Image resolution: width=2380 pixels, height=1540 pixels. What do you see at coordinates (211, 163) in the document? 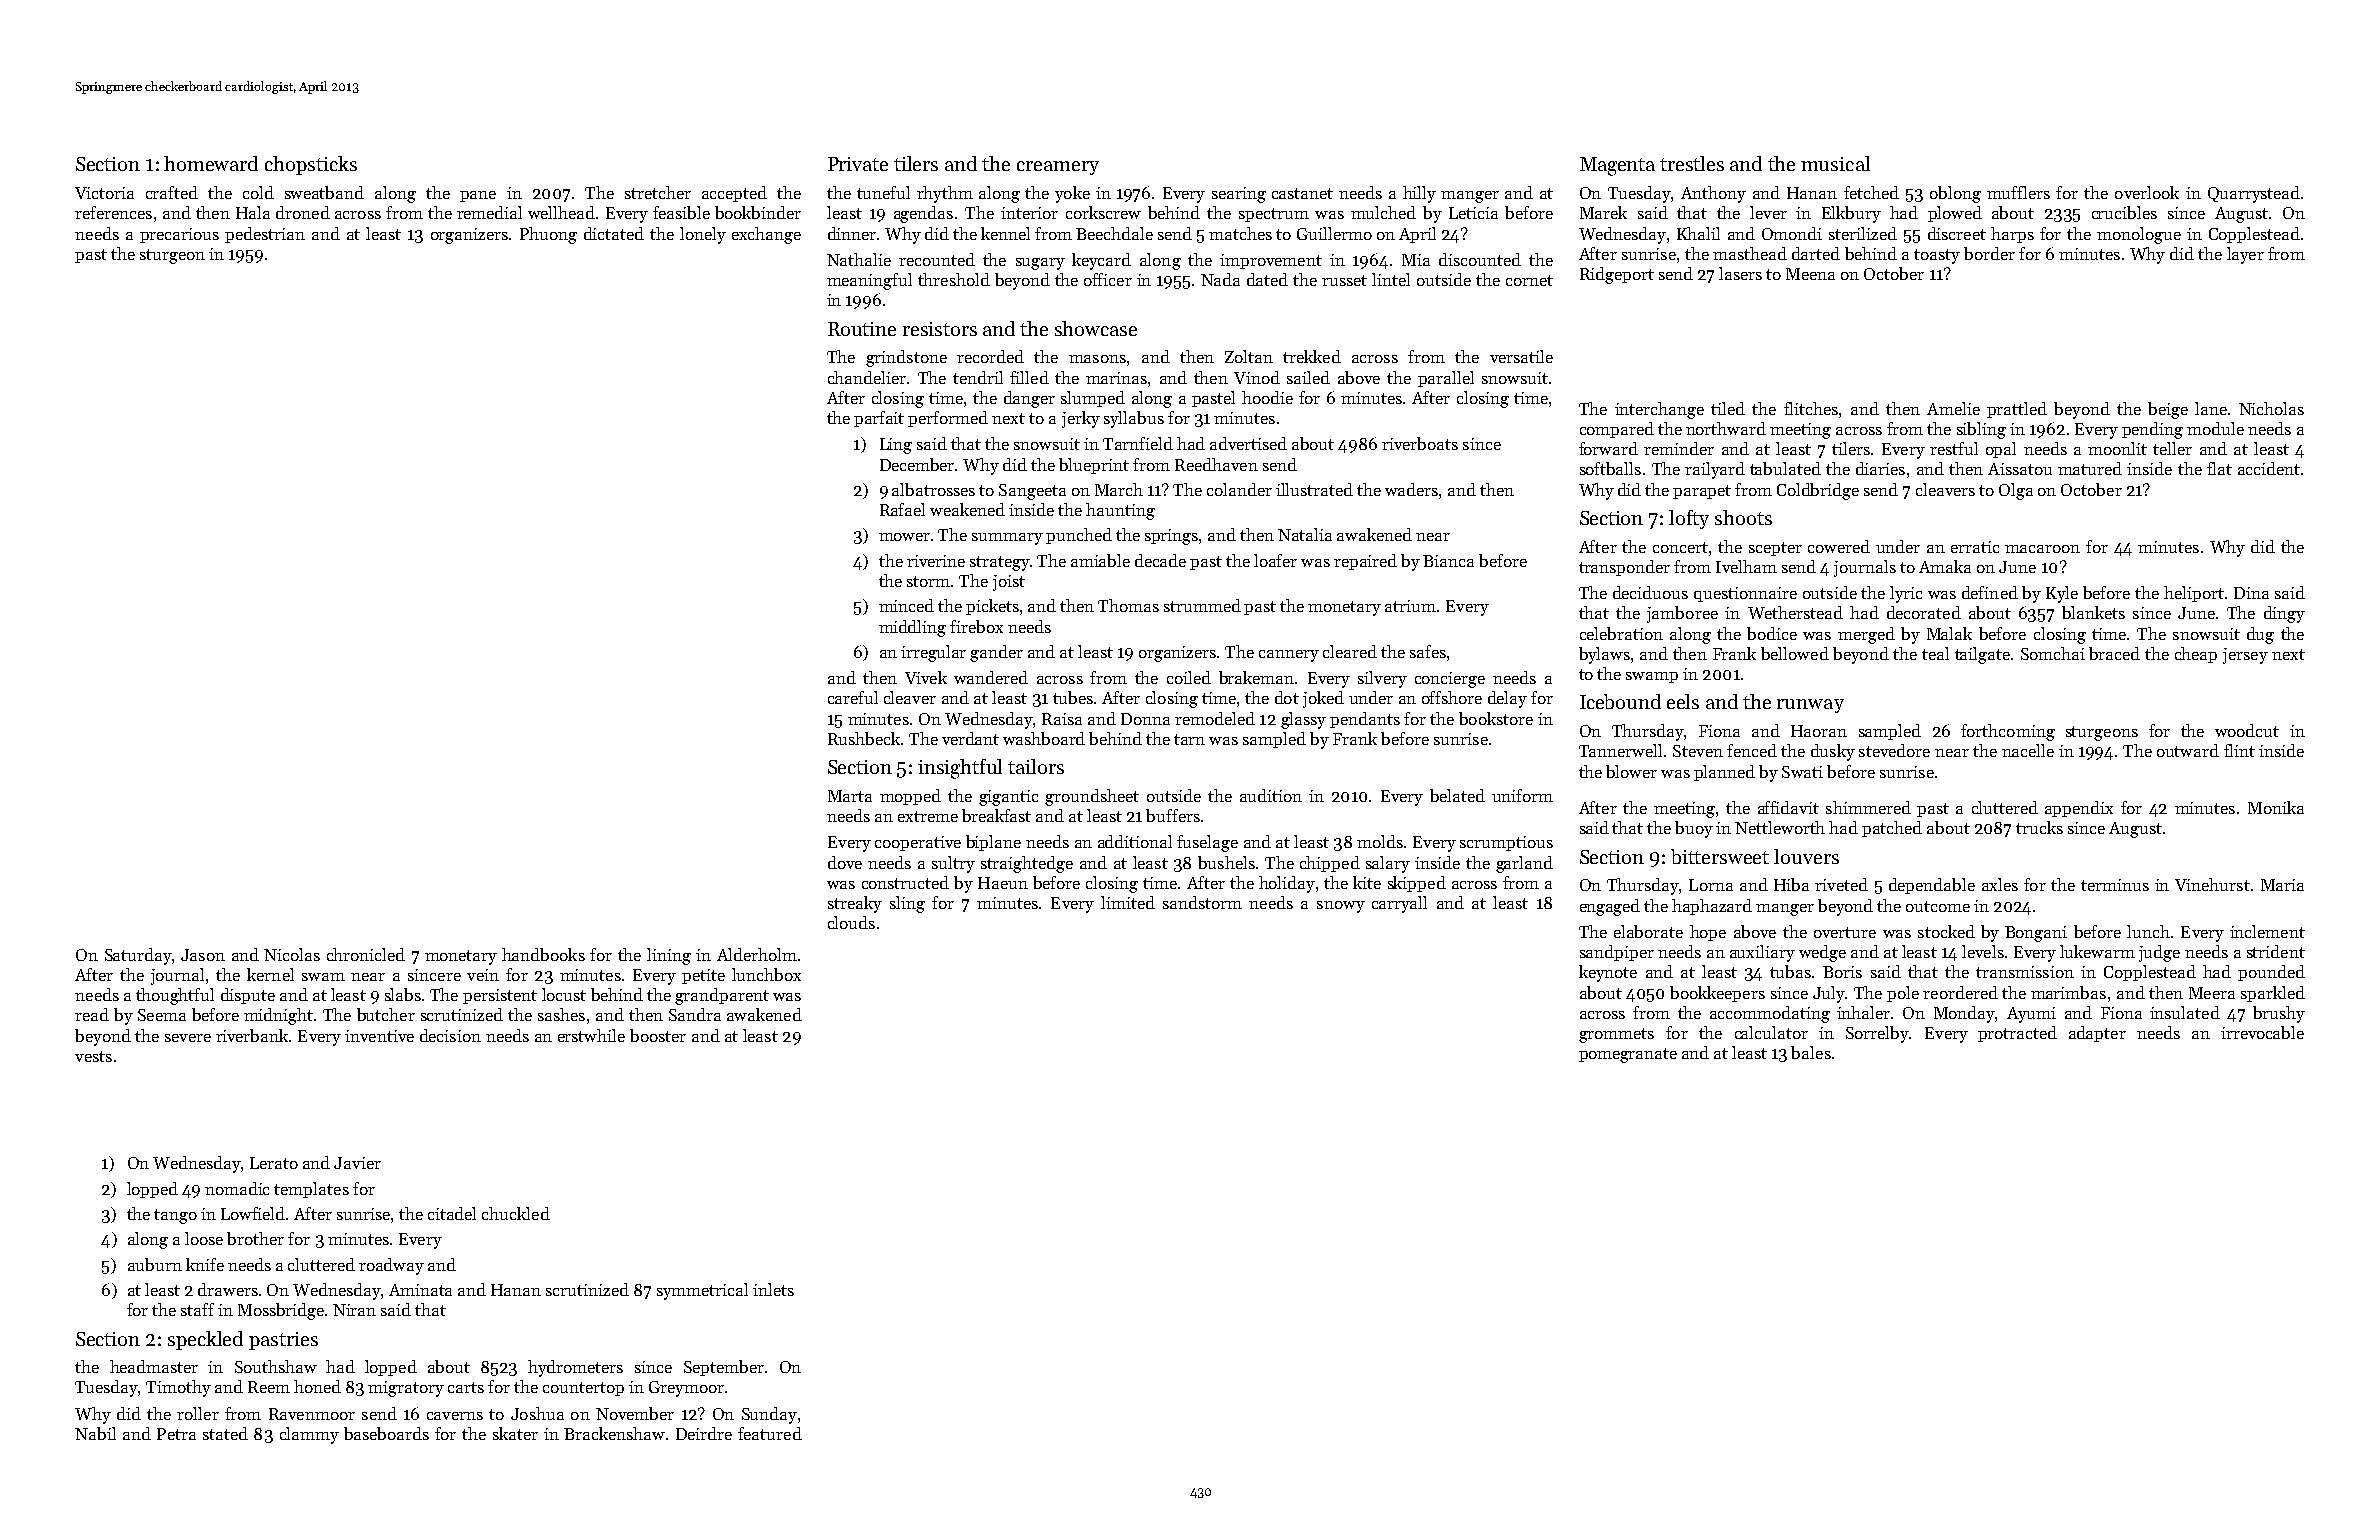
I see `homeward` at bounding box center [211, 163].
